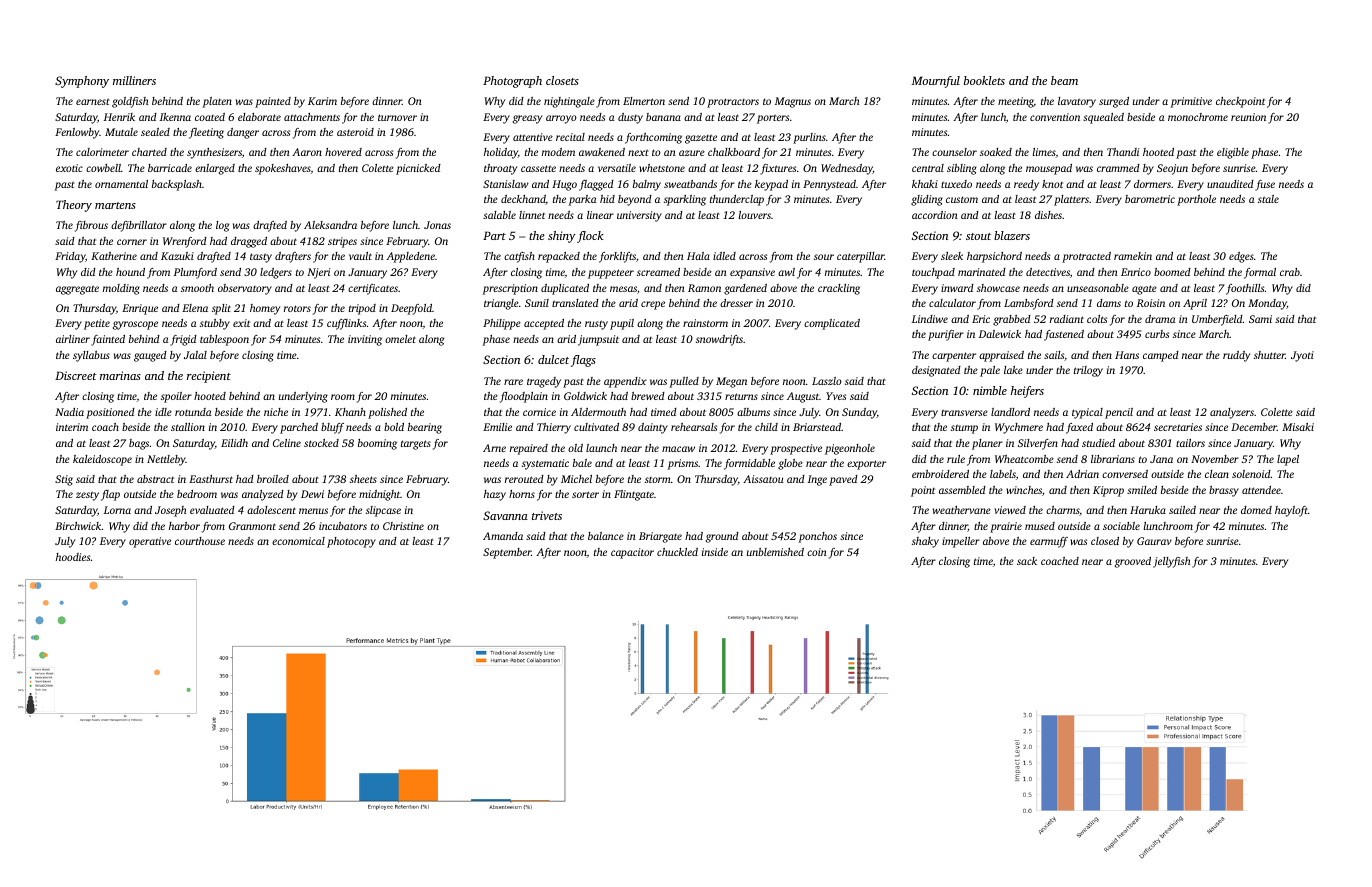 This page has width=1372, height=887. I want to click on Karim, so click(322, 101).
